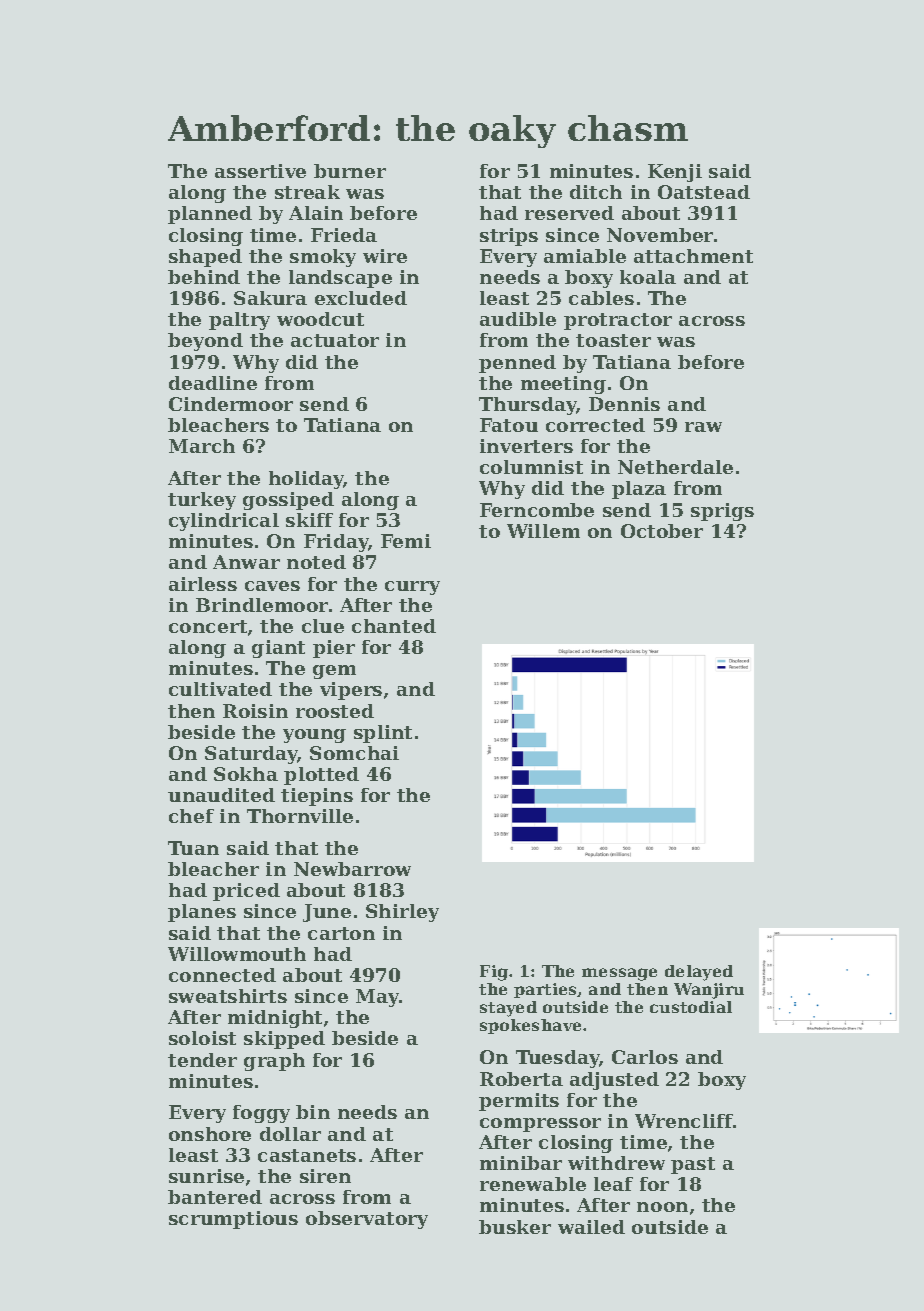 The height and width of the document is (1311, 924). Describe the element at coordinates (341, 933) in the document. I see `carton` at that location.
